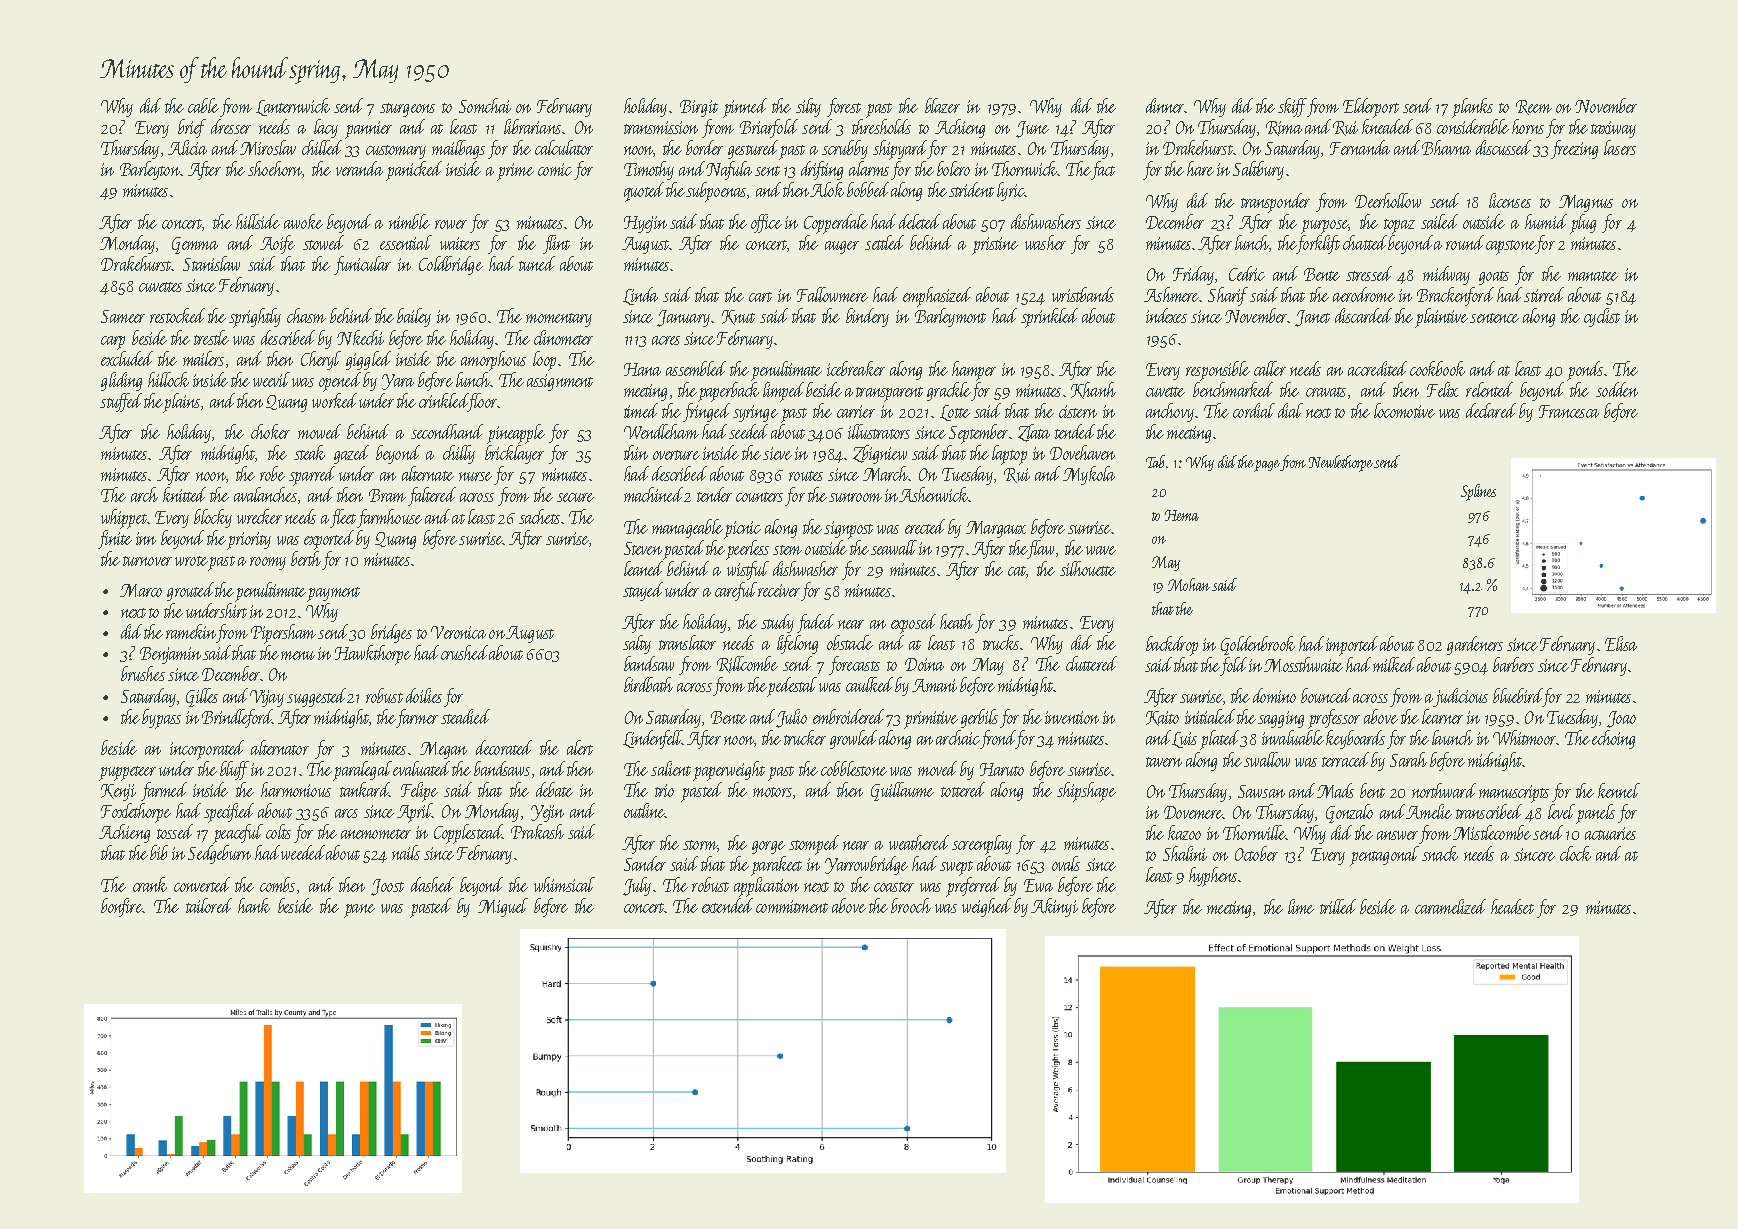 The image size is (1738, 1229). I want to click on headset, so click(1512, 906).
